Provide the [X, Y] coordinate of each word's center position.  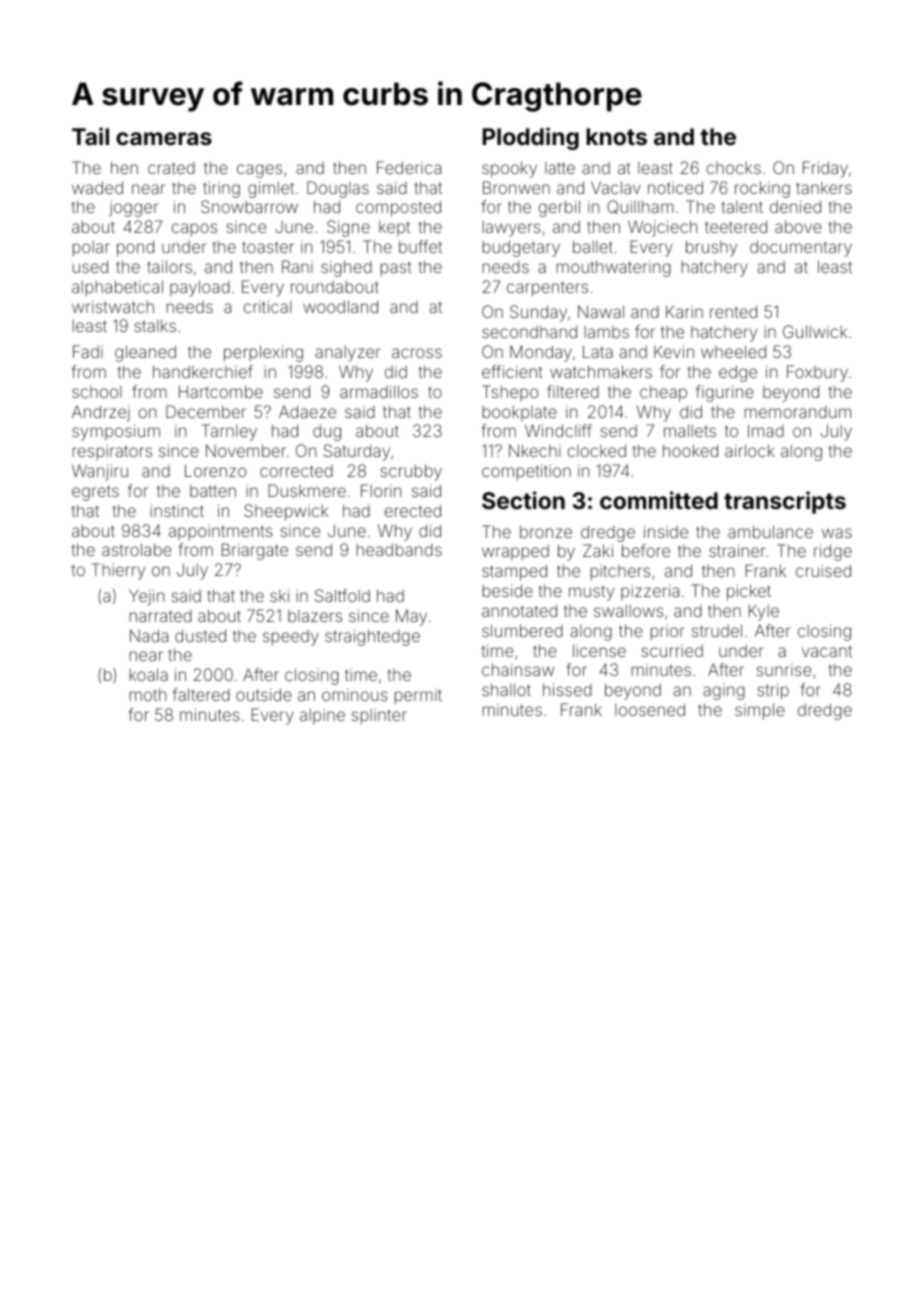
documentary [801, 248]
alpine [322, 716]
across [417, 353]
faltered [201, 694]
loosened [650, 709]
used [90, 266]
